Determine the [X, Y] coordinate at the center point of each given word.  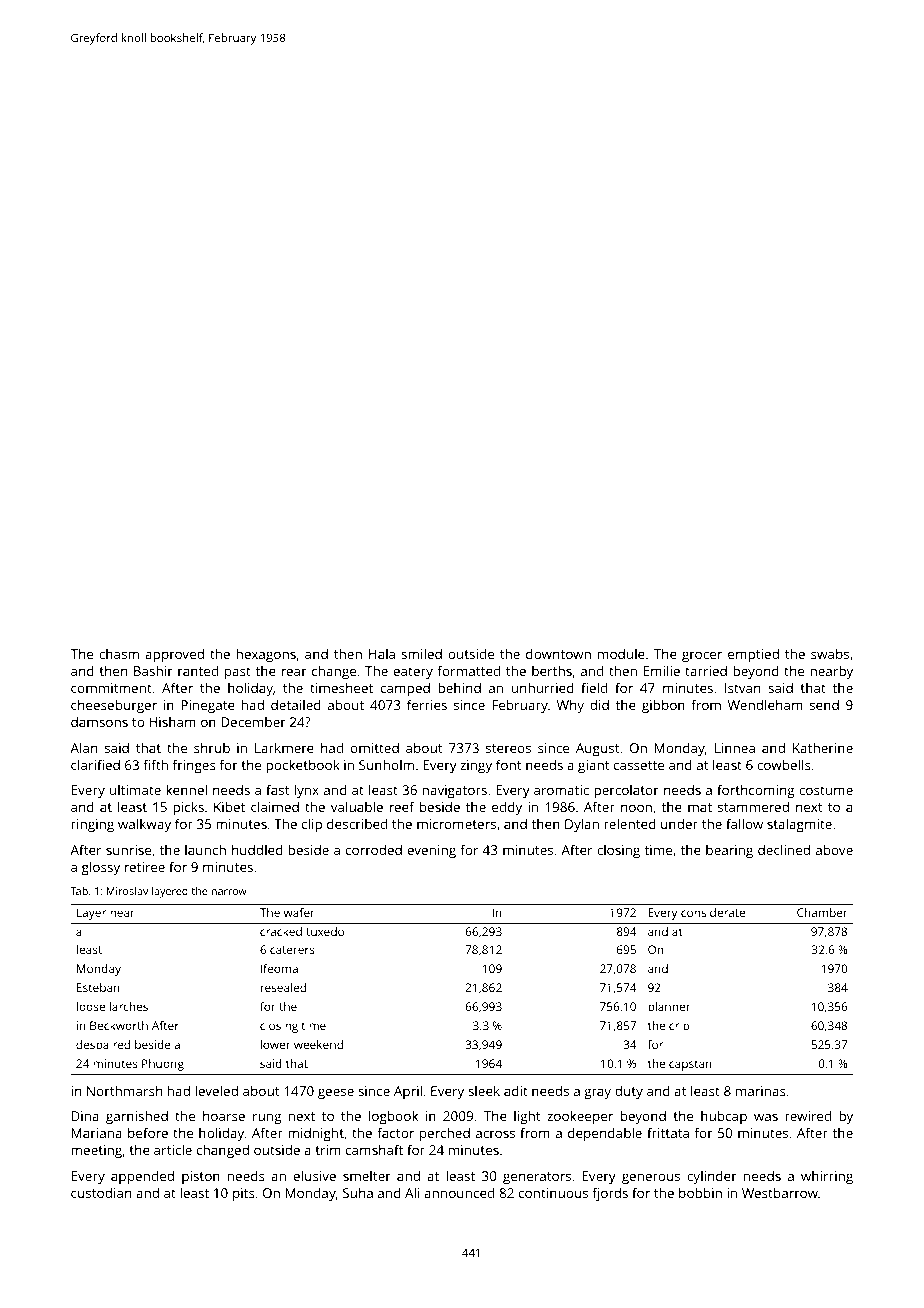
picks [188, 808]
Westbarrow [780, 1192]
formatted [468, 670]
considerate [713, 912]
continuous [553, 1193]
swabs [830, 653]
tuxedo [325, 931]
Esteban [98, 987]
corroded [374, 849]
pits [244, 1194]
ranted [198, 670]
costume [826, 790]
